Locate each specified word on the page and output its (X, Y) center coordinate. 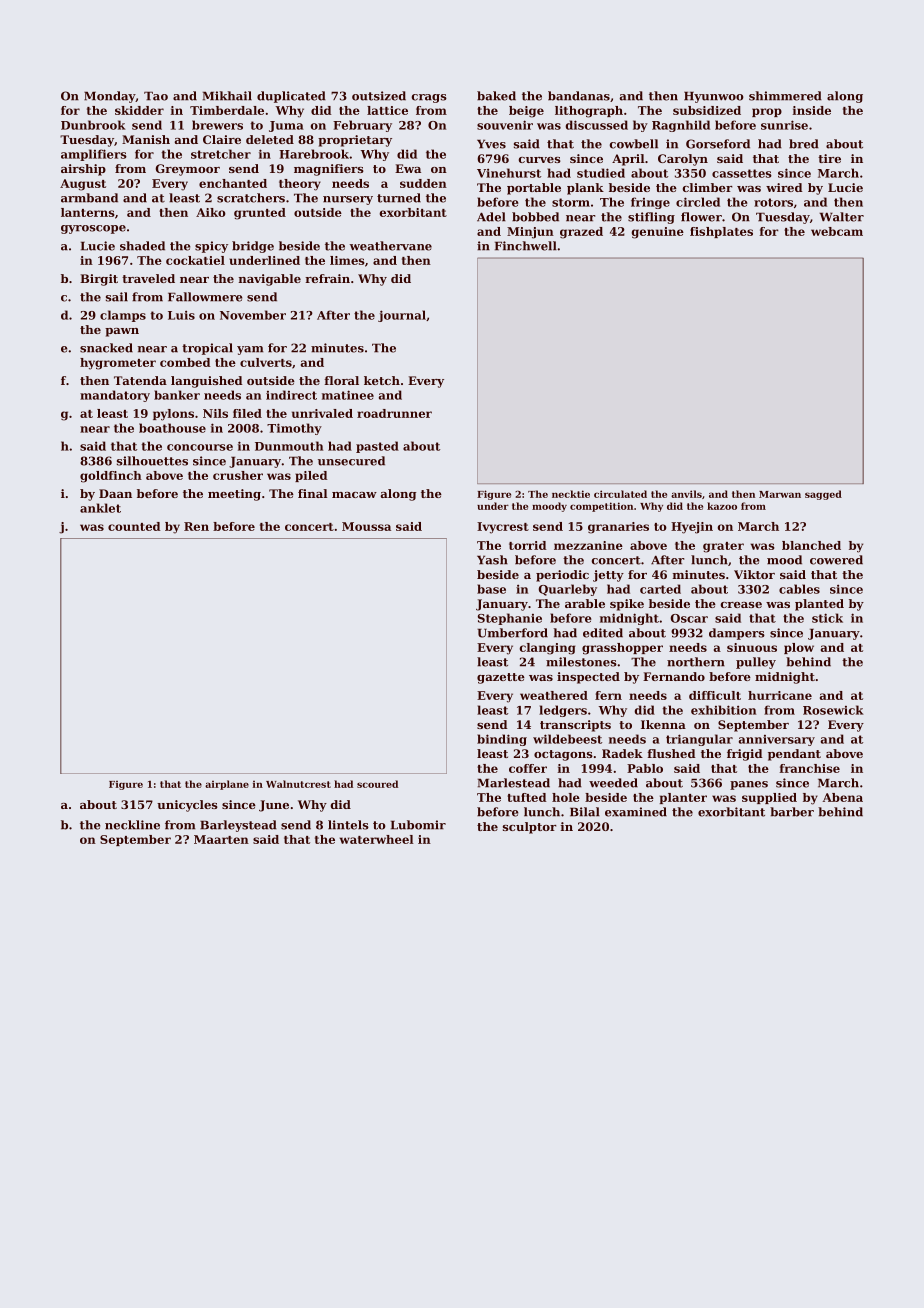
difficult (715, 695)
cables (799, 589)
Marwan (780, 494)
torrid (528, 545)
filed (247, 413)
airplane (227, 785)
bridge (253, 247)
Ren (196, 526)
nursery (348, 200)
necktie (571, 494)
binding (502, 740)
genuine (657, 233)
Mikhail (227, 96)
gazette (501, 678)
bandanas (579, 96)
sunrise (784, 125)
